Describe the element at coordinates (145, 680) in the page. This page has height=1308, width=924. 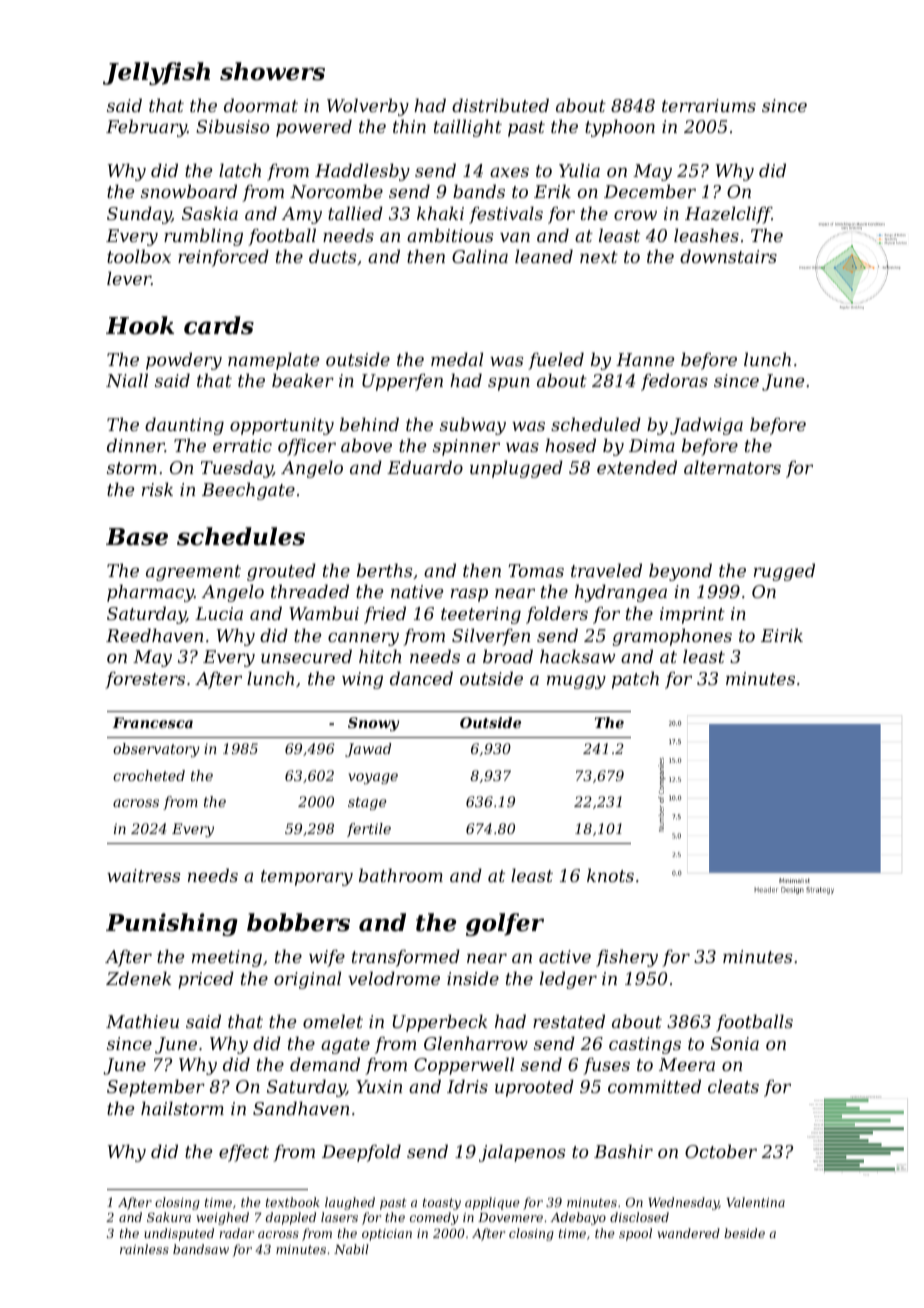
I see `foresters` at that location.
